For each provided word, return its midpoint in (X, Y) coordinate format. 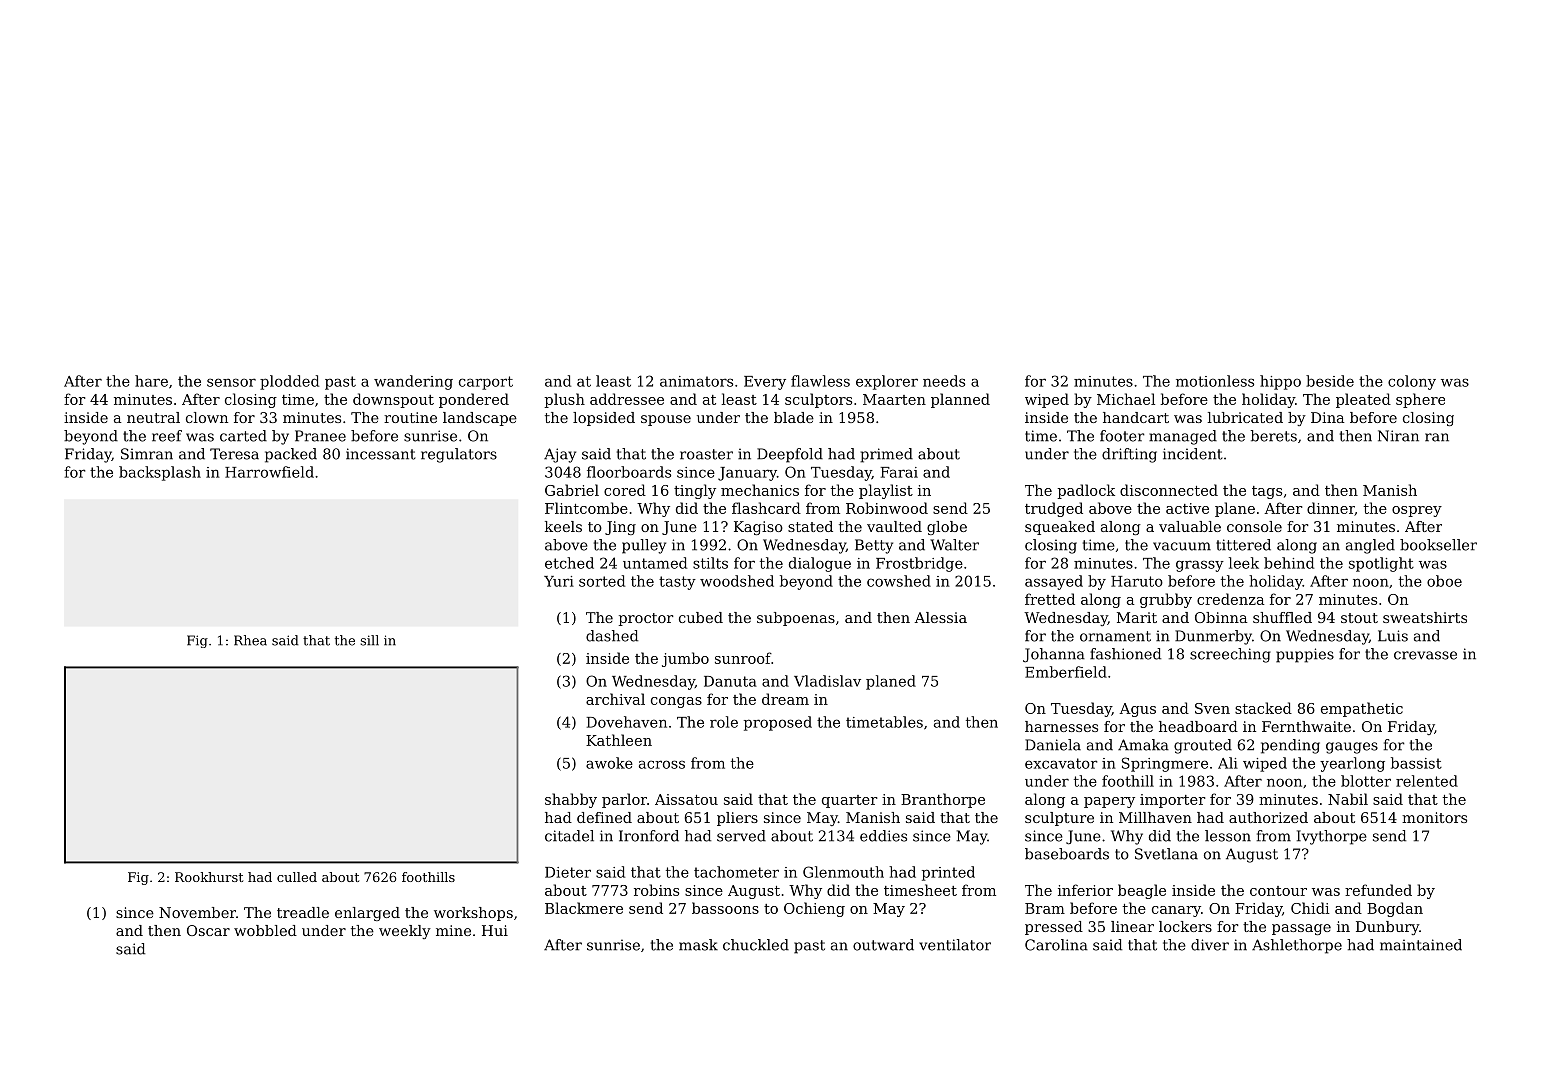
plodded (289, 382)
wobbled (265, 930)
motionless (1215, 381)
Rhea (250, 640)
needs (944, 381)
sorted (602, 581)
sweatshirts (1425, 617)
